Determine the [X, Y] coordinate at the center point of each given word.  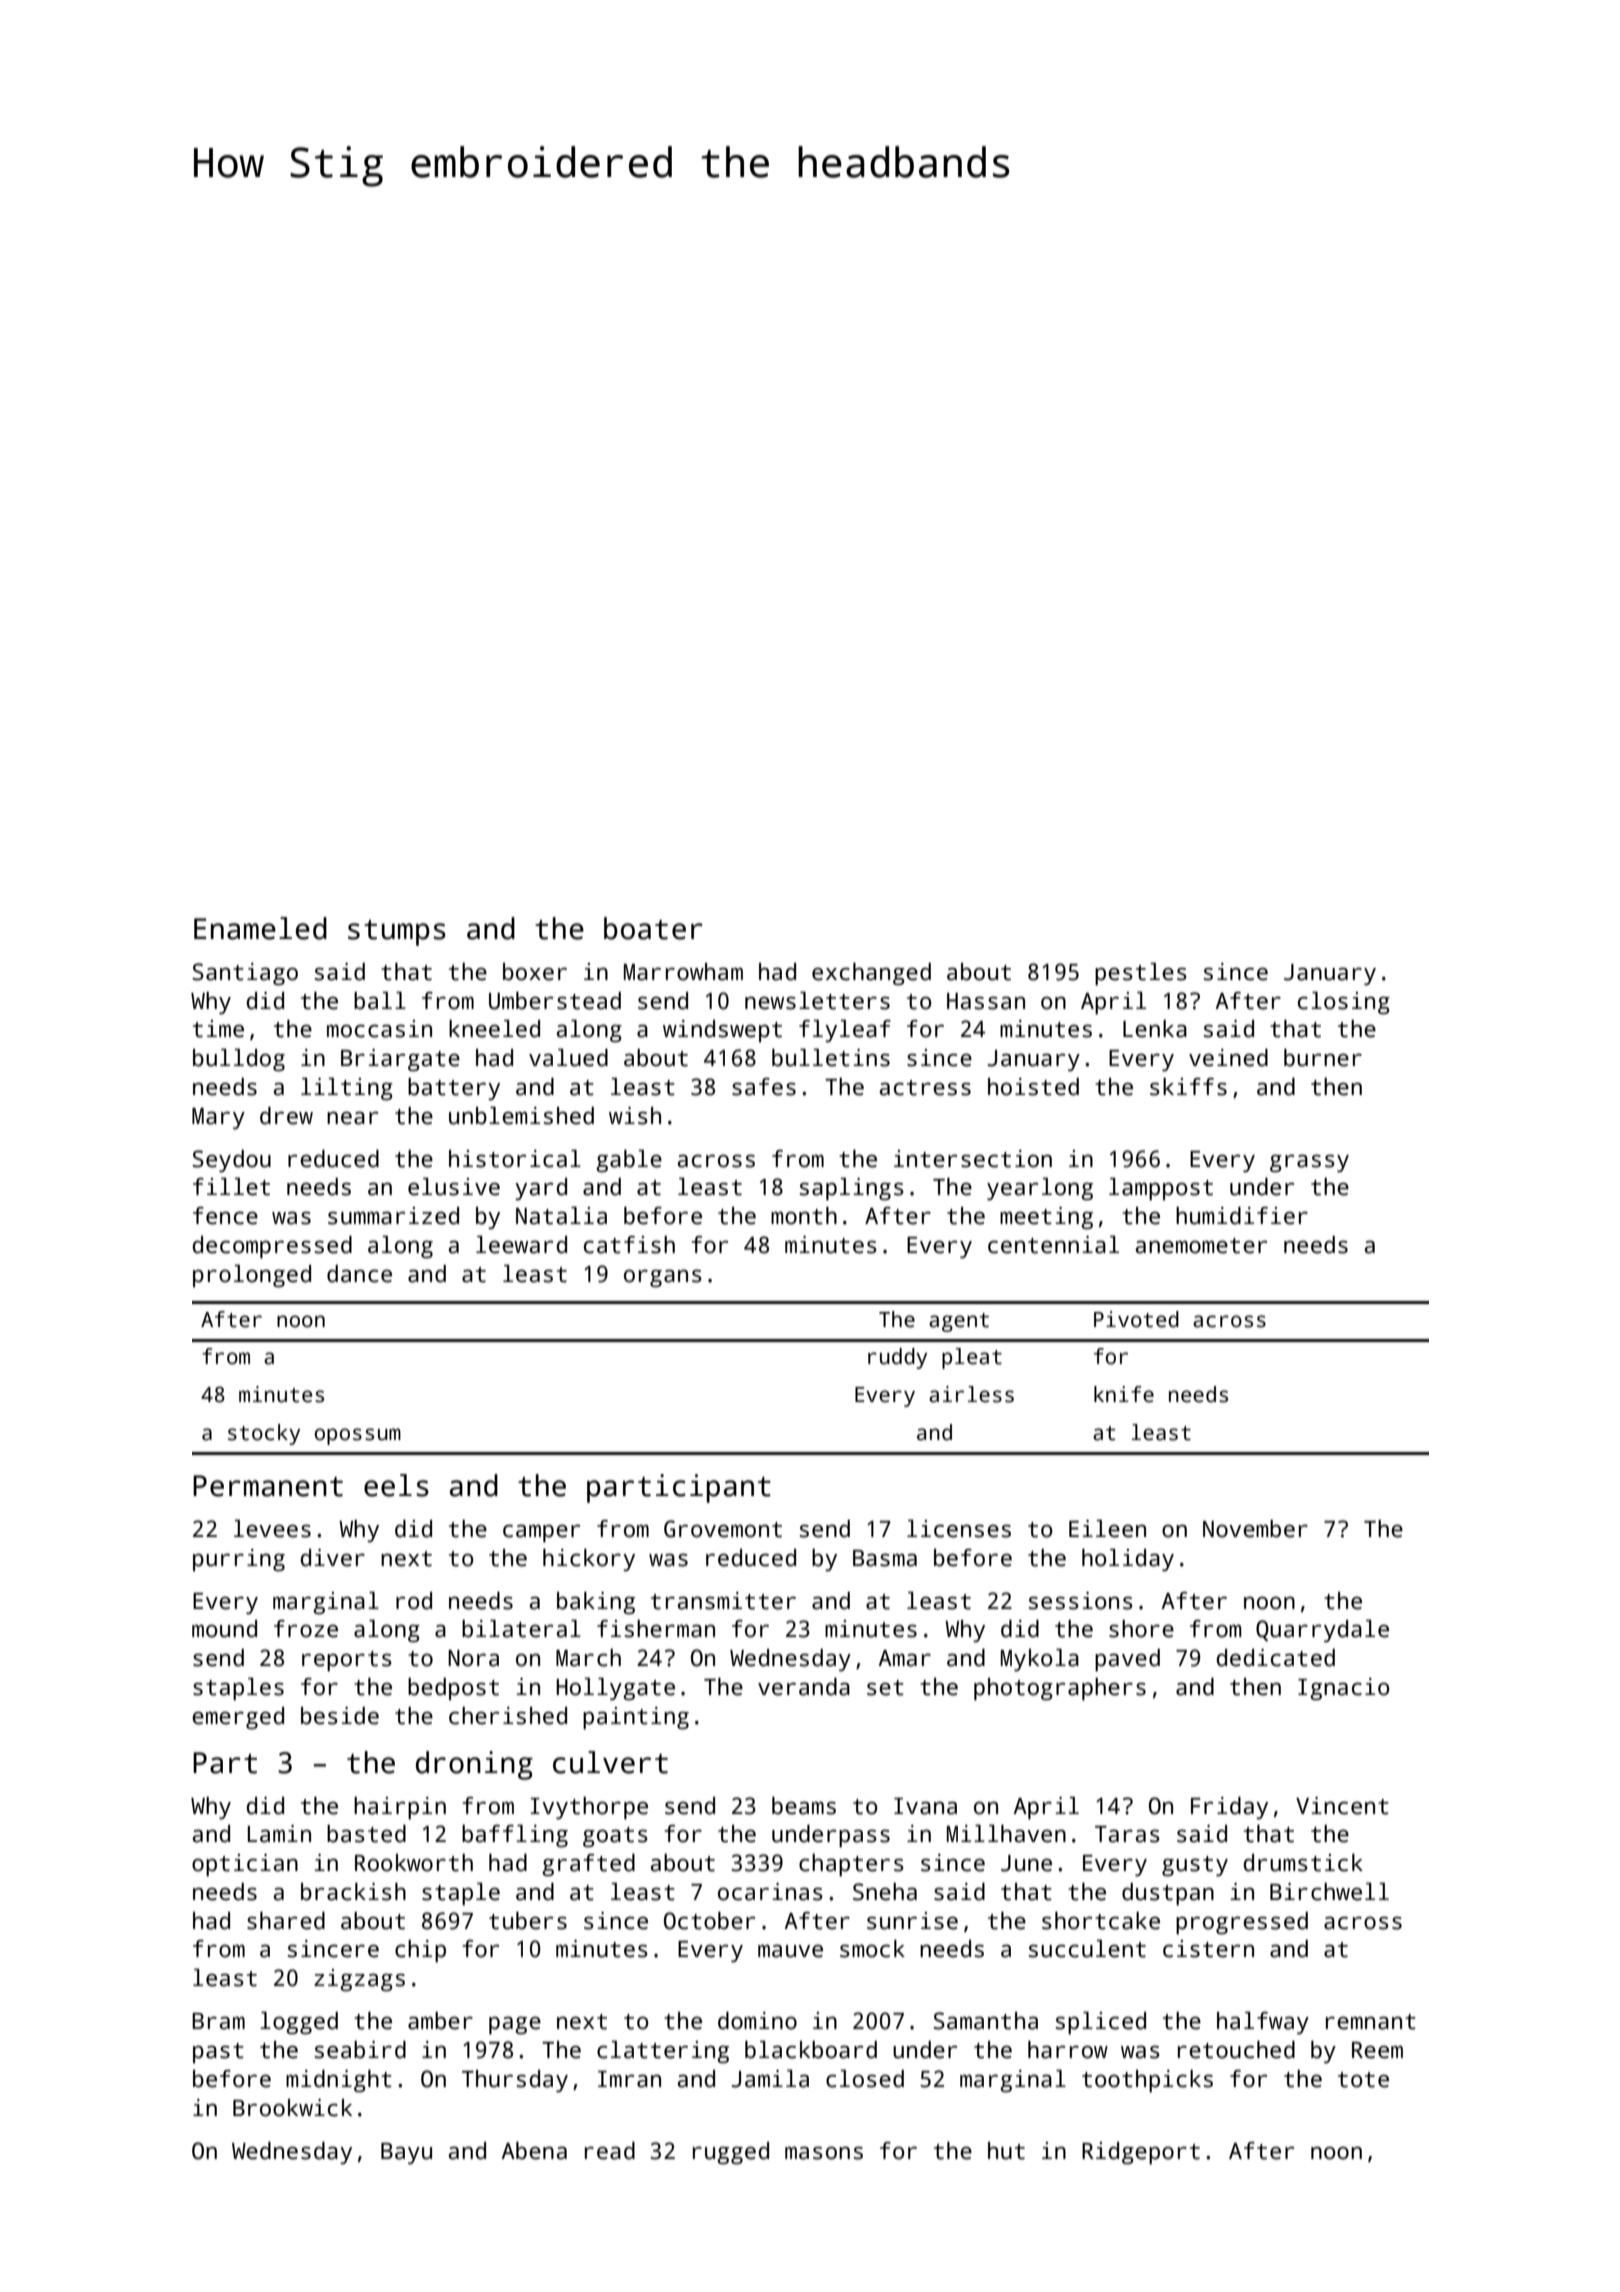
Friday [1229, 1808]
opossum [357, 1436]
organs [663, 1278]
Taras [1127, 1834]
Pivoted [1136, 1319]
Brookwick [292, 2108]
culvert [610, 1762]
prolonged [252, 1276]
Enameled [260, 928]
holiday [1128, 1560]
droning [474, 1765]
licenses [959, 1529]
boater [653, 928]
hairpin [400, 1808]
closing [1344, 1003]
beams [804, 1806]
